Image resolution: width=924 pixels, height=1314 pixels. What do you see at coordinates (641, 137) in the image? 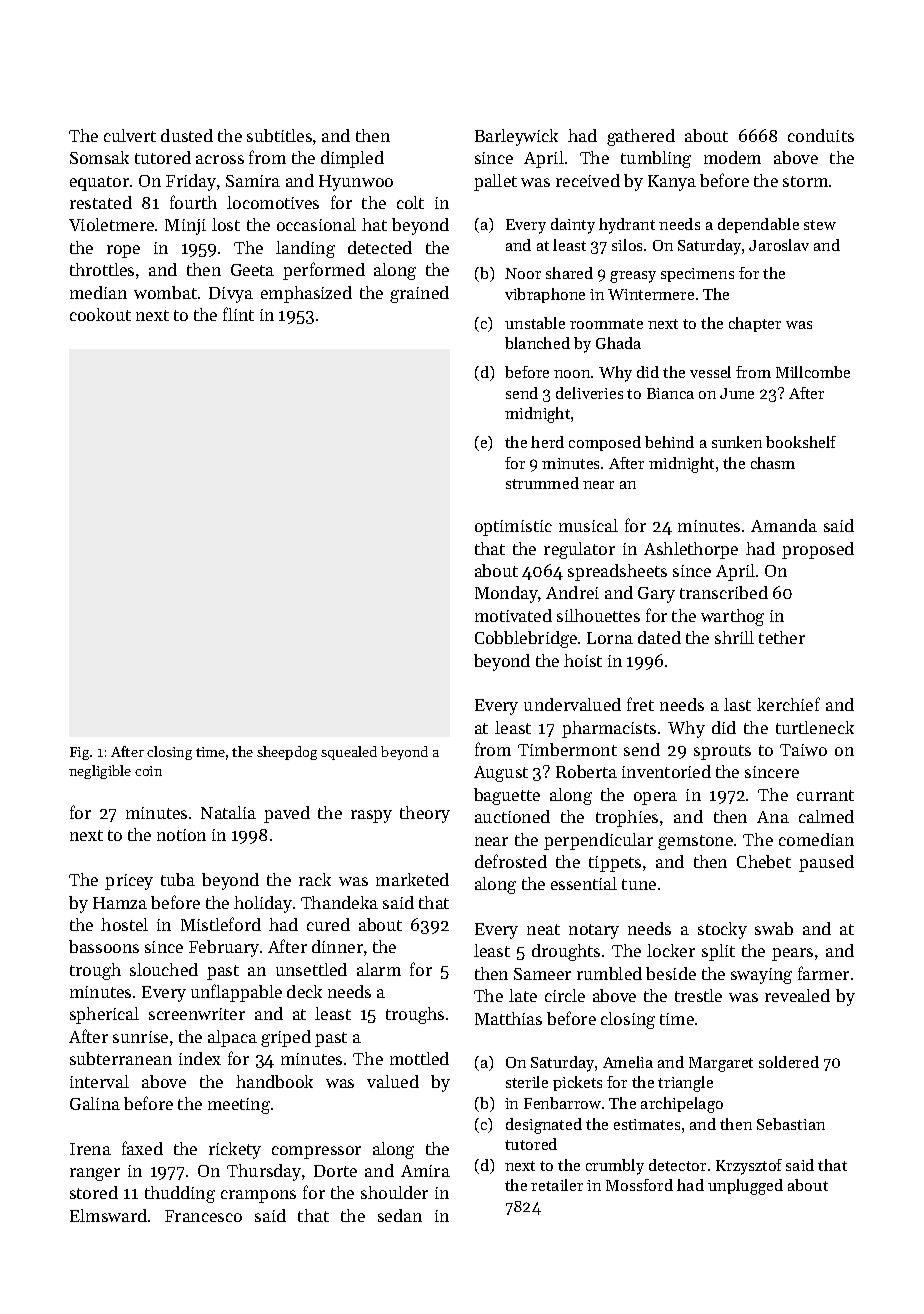
I see `gathered` at bounding box center [641, 137].
